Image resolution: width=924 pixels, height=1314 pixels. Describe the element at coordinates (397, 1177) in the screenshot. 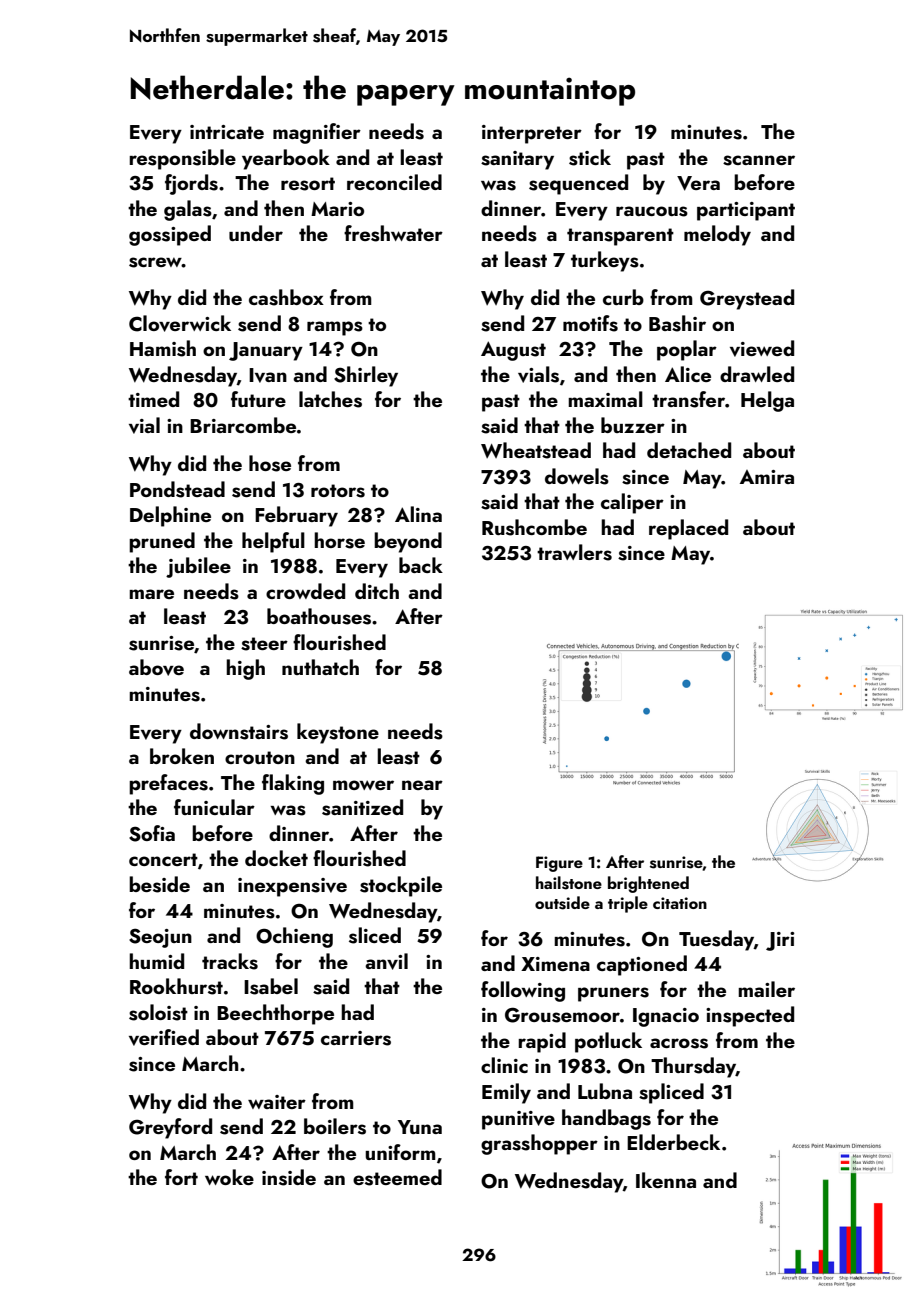

I see `esteemed` at that location.
